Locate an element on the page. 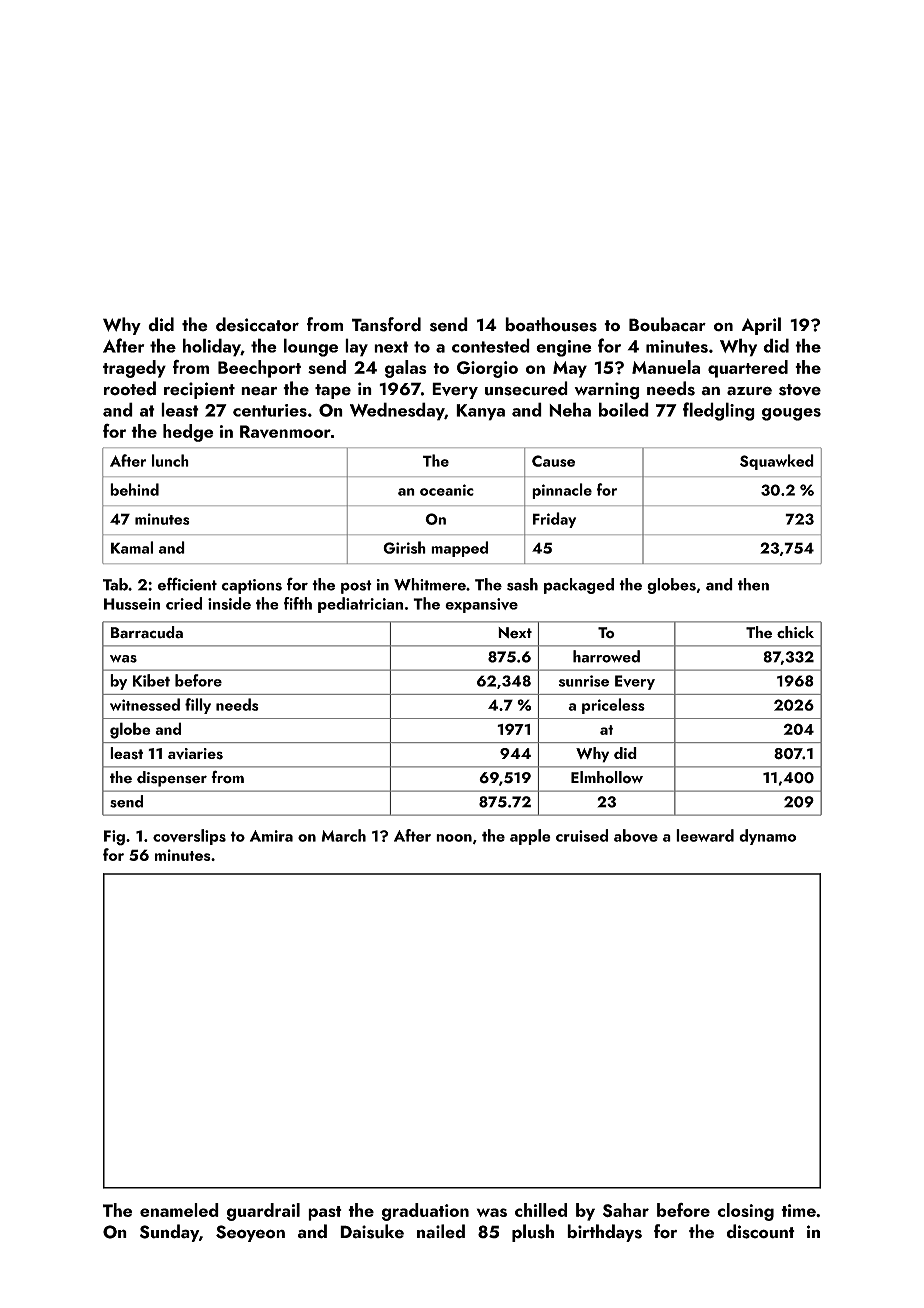 This image has height=1308, width=924. enameled is located at coordinates (179, 1210).
